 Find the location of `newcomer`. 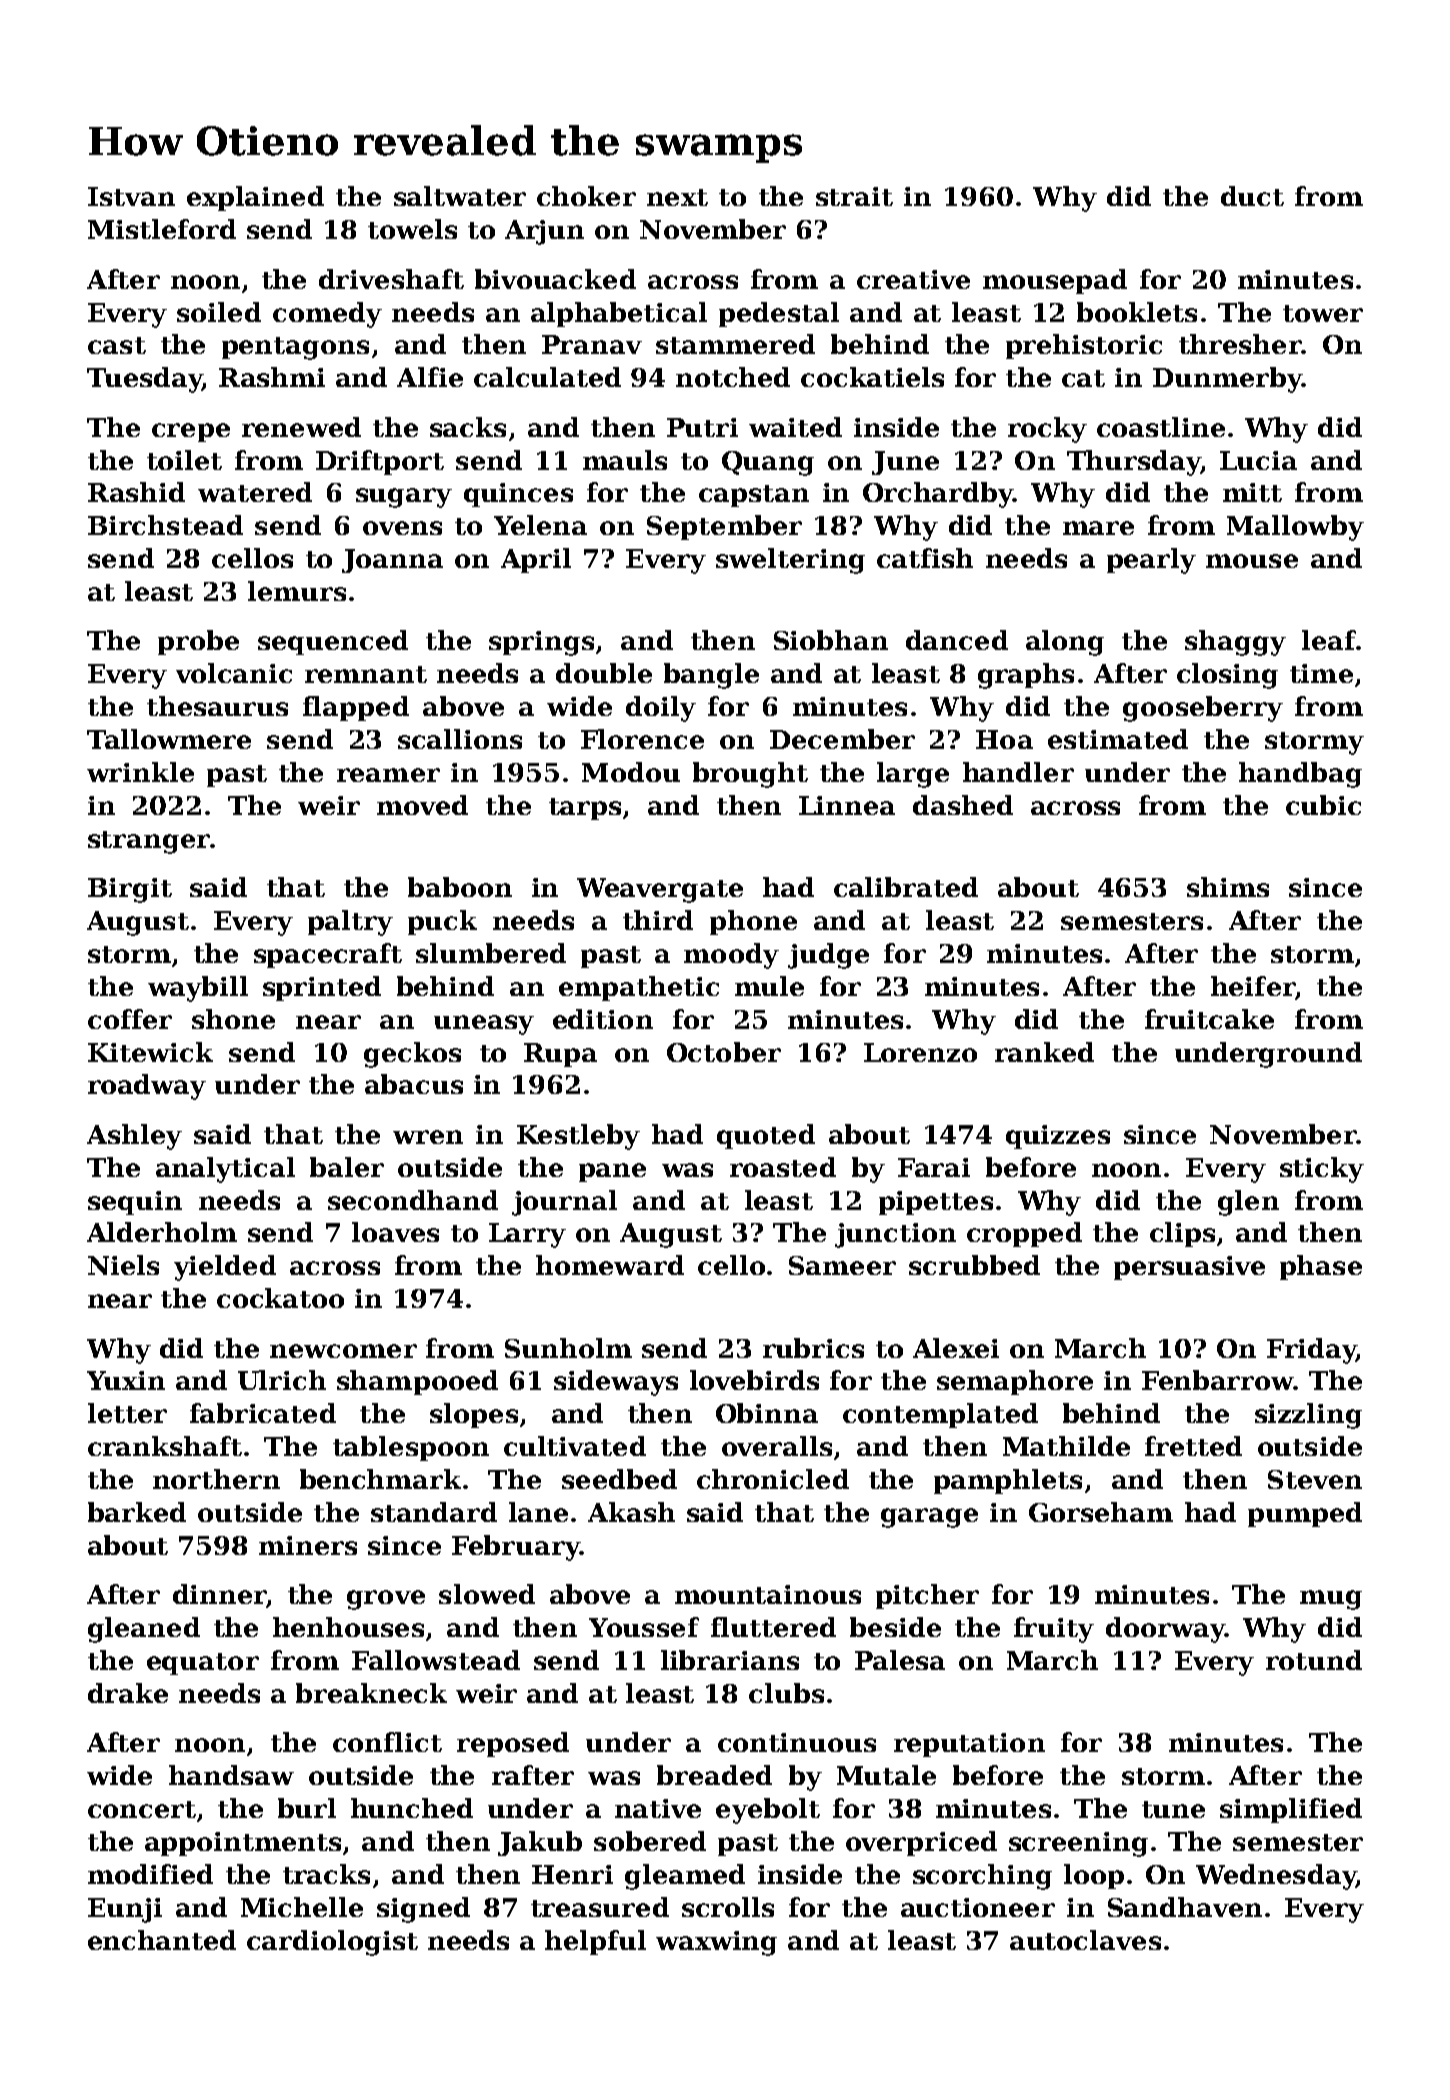

newcomer is located at coordinates (343, 1351).
